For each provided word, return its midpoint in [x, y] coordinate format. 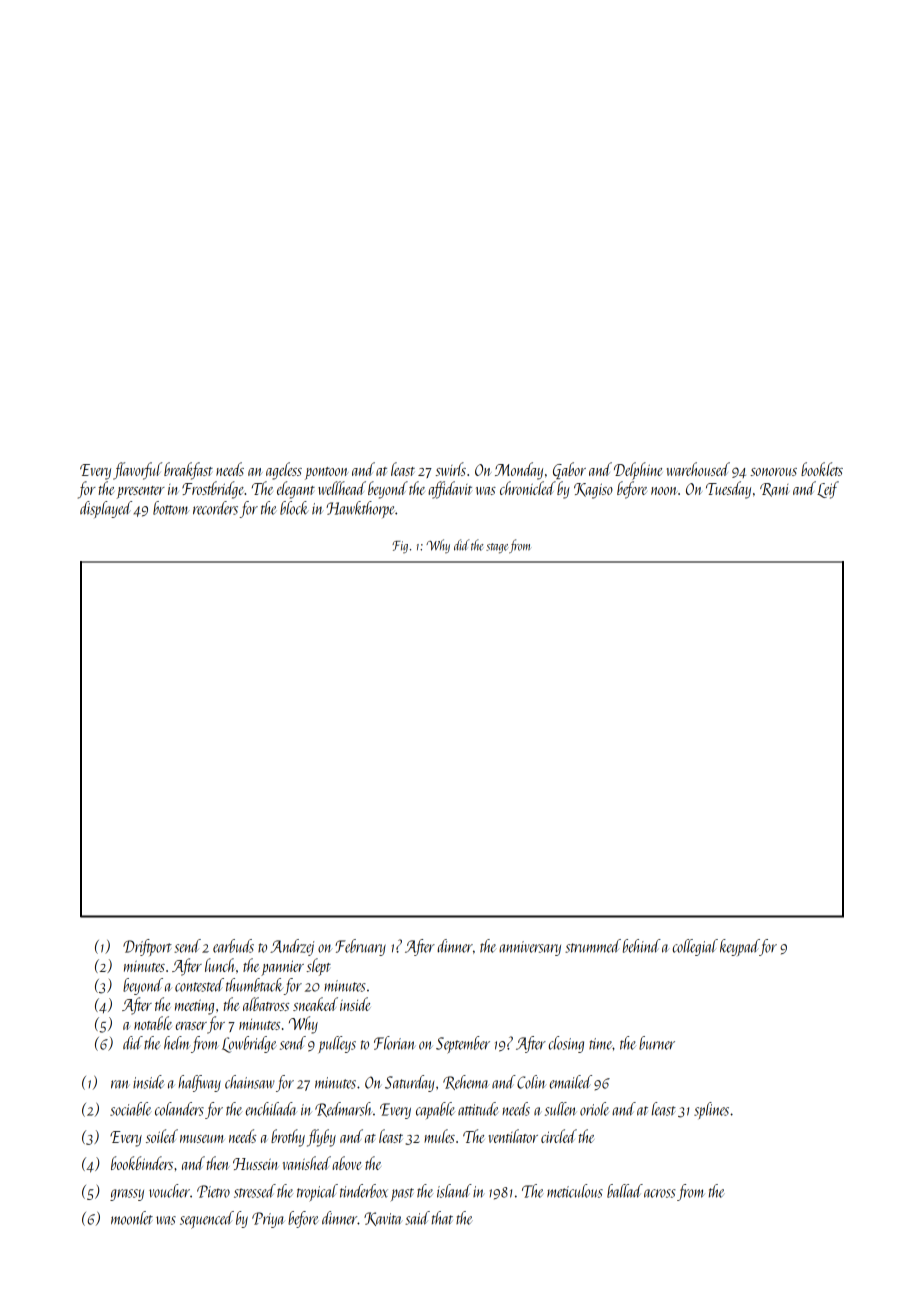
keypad [740, 947]
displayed [106, 509]
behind [642, 946]
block [294, 508]
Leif [828, 490]
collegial [695, 947]
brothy [288, 1138]
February [360, 947]
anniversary [530, 948]
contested [199, 985]
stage [497, 548]
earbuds [233, 946]
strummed [593, 946]
